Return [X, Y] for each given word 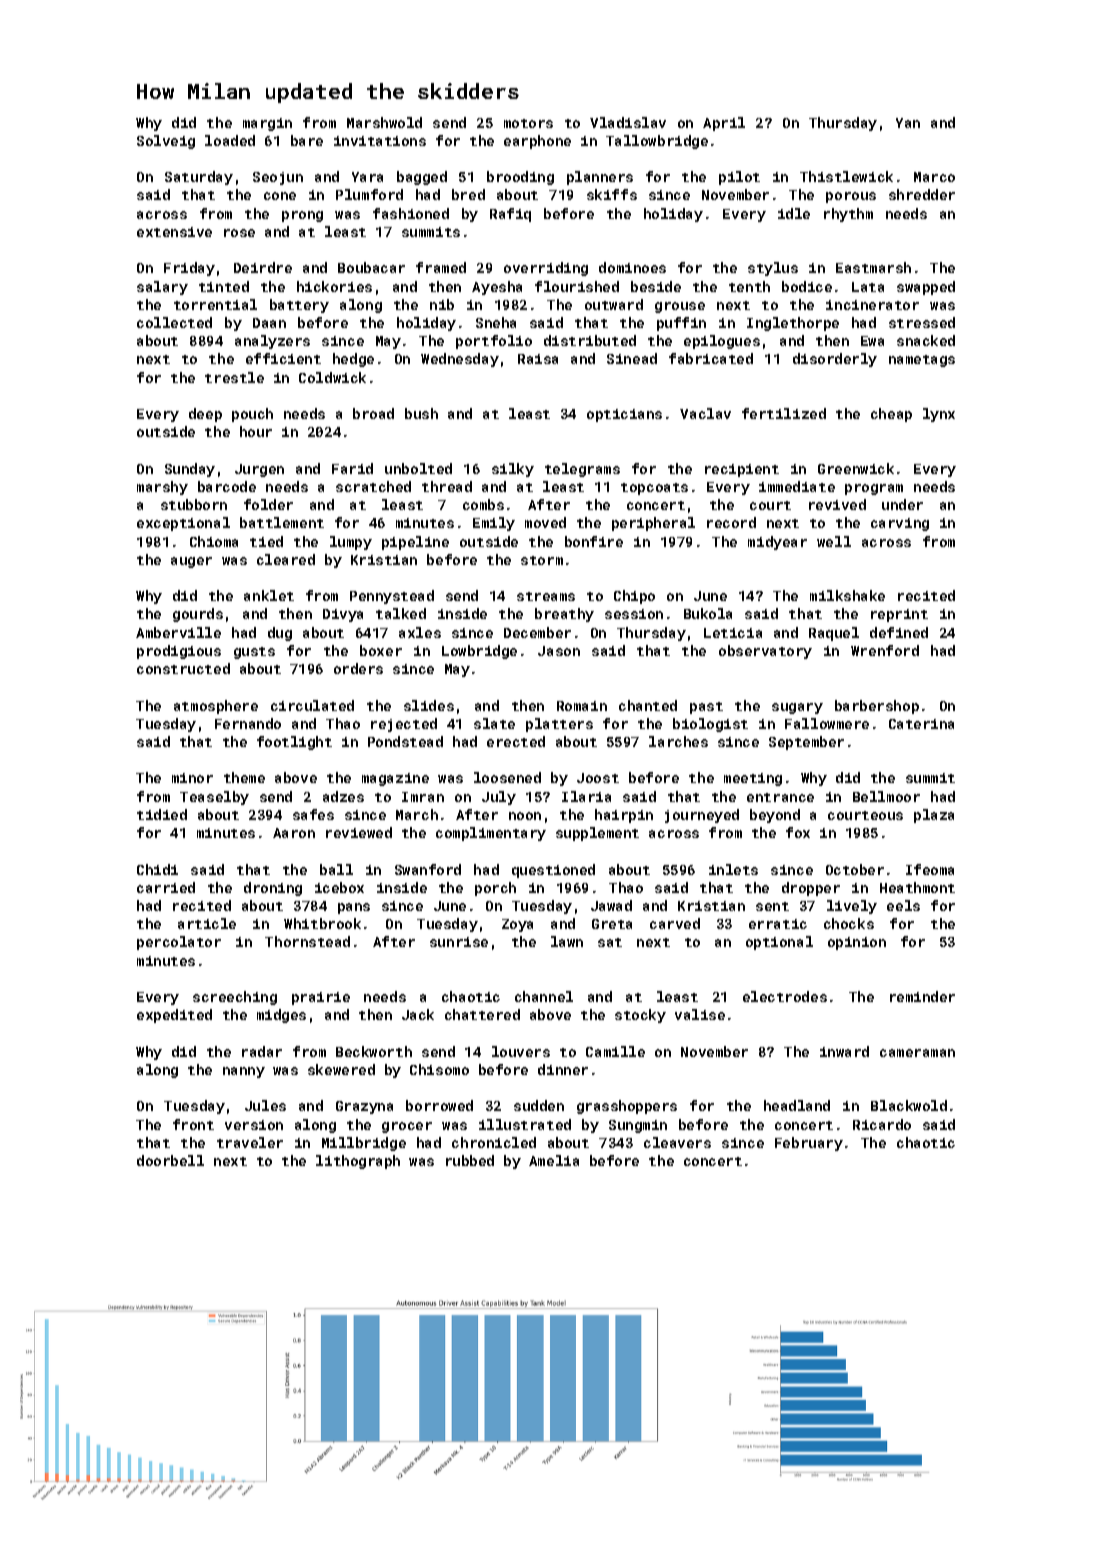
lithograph [358, 1162]
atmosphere [216, 707]
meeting [753, 779]
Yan [908, 123]
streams [546, 596]
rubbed [470, 1160]
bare [307, 140]
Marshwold [384, 122]
